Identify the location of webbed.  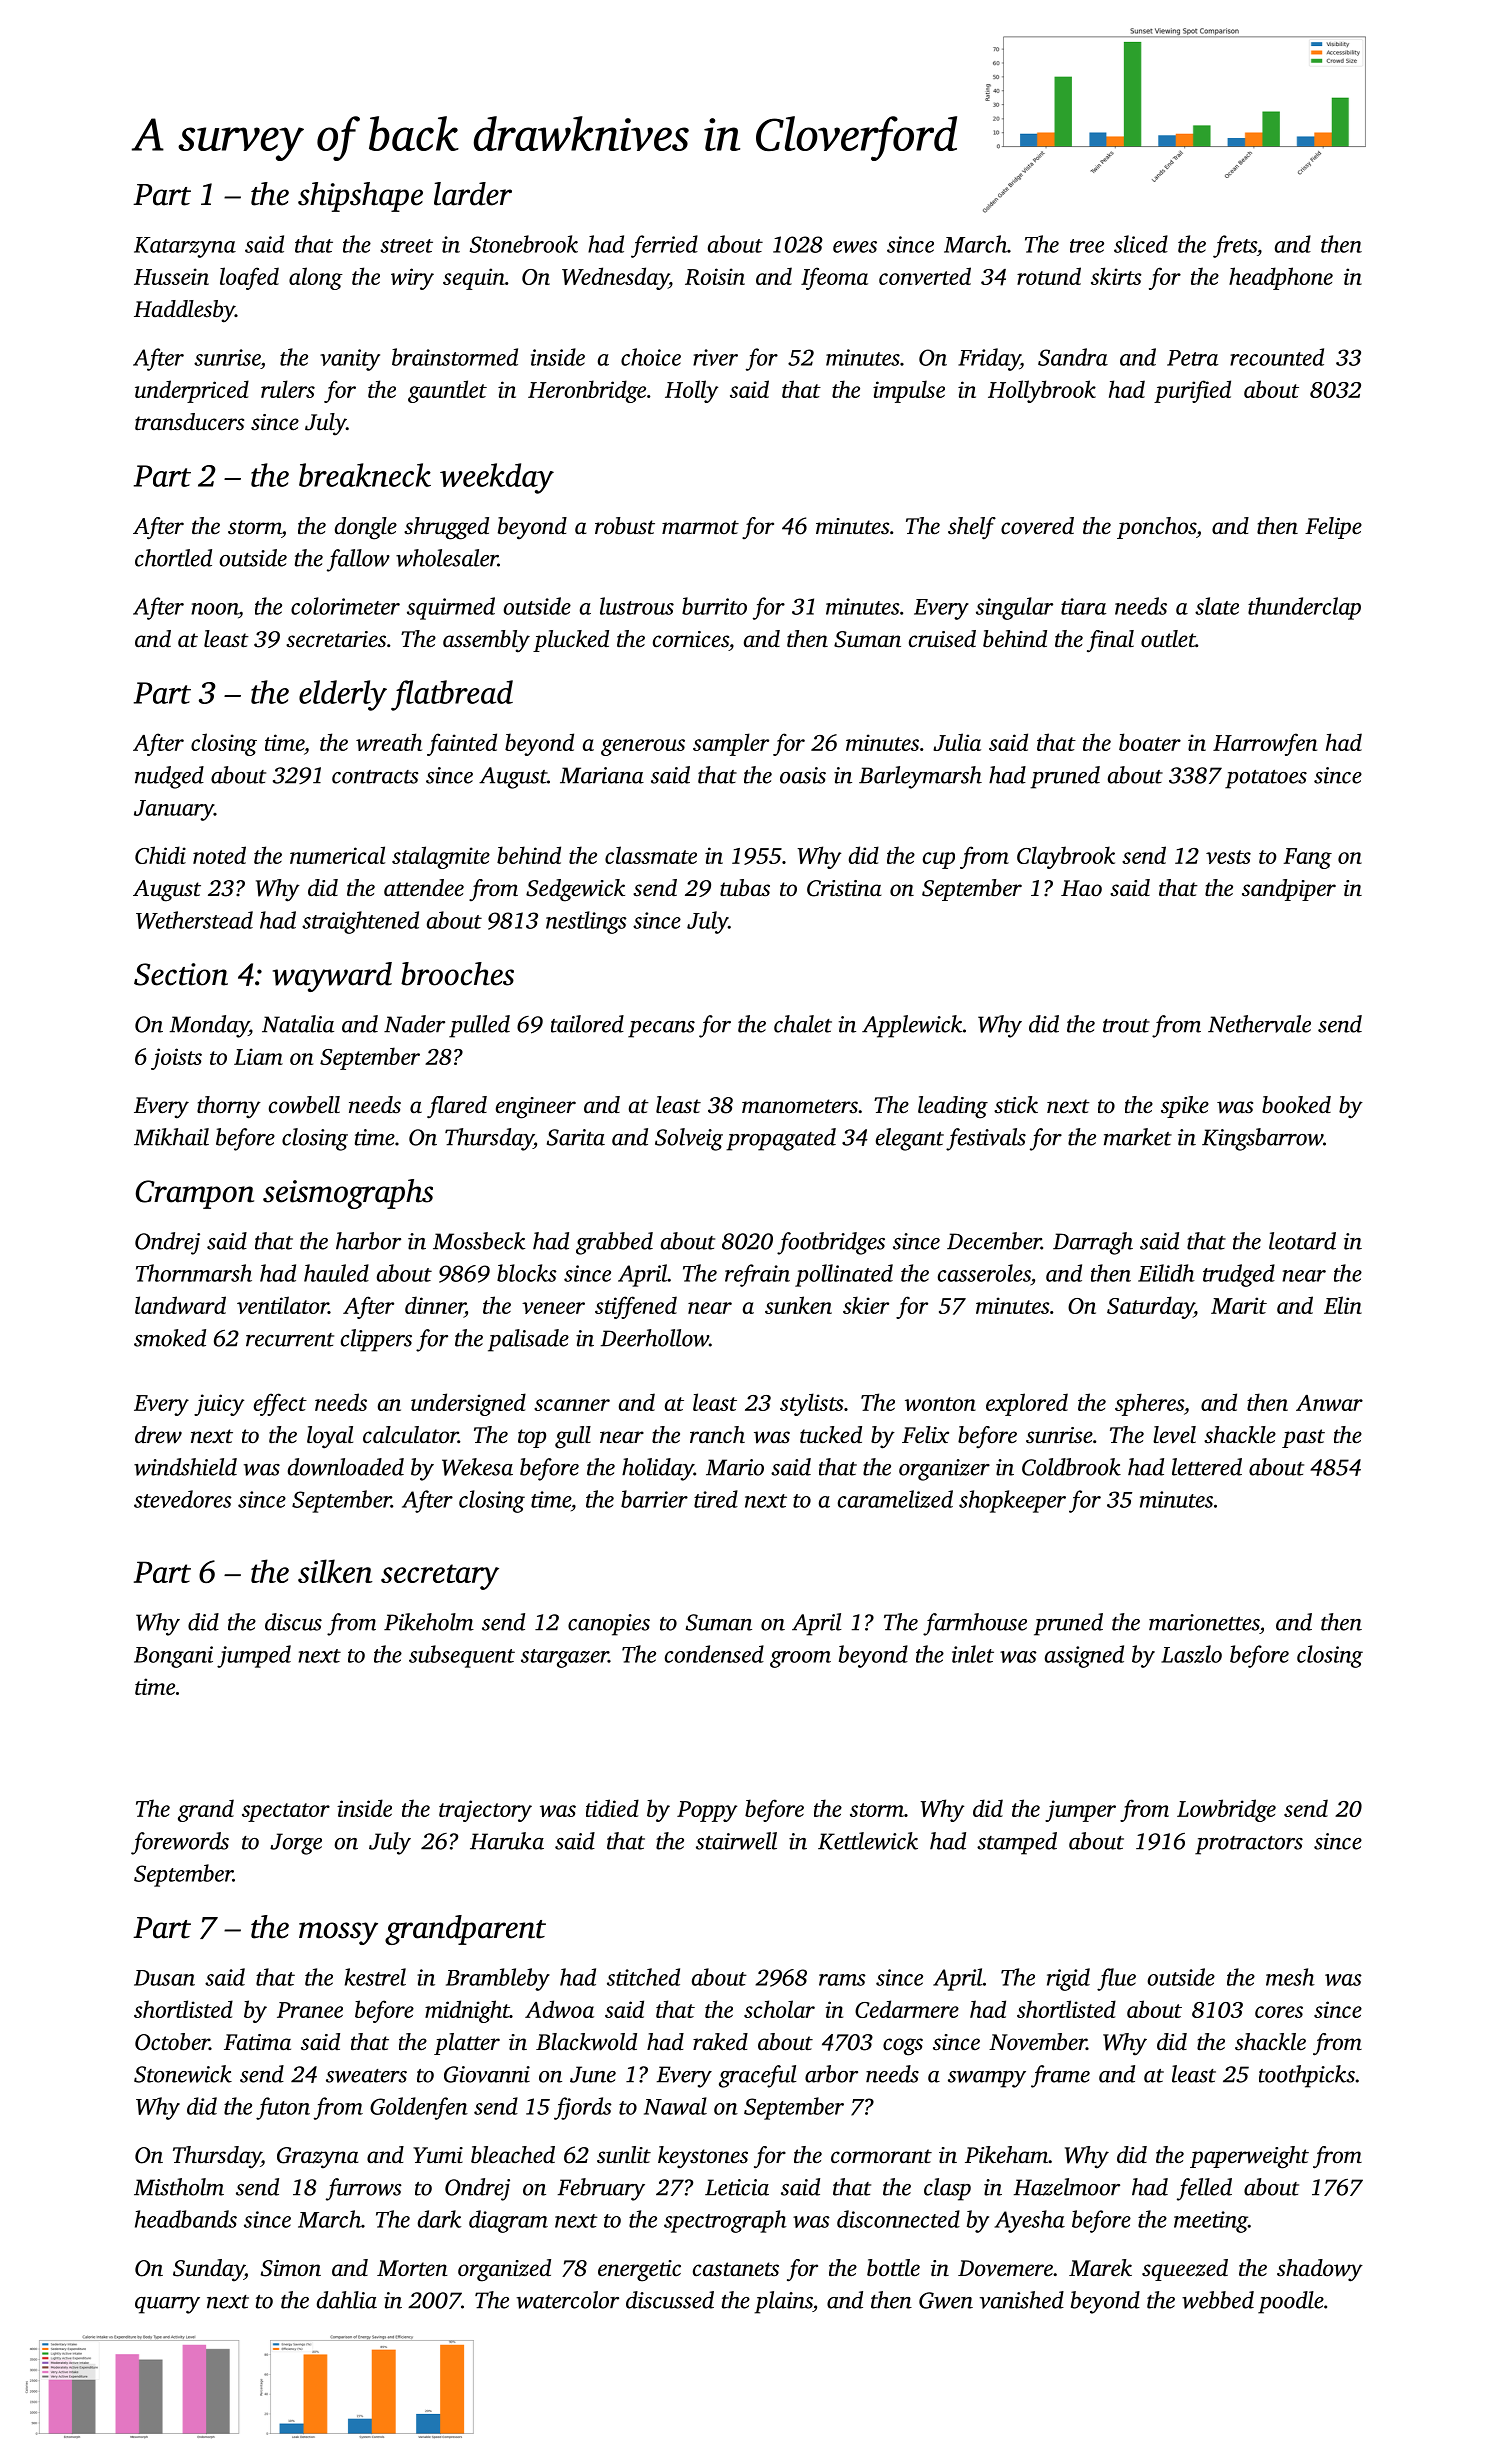
(1218, 2300).
